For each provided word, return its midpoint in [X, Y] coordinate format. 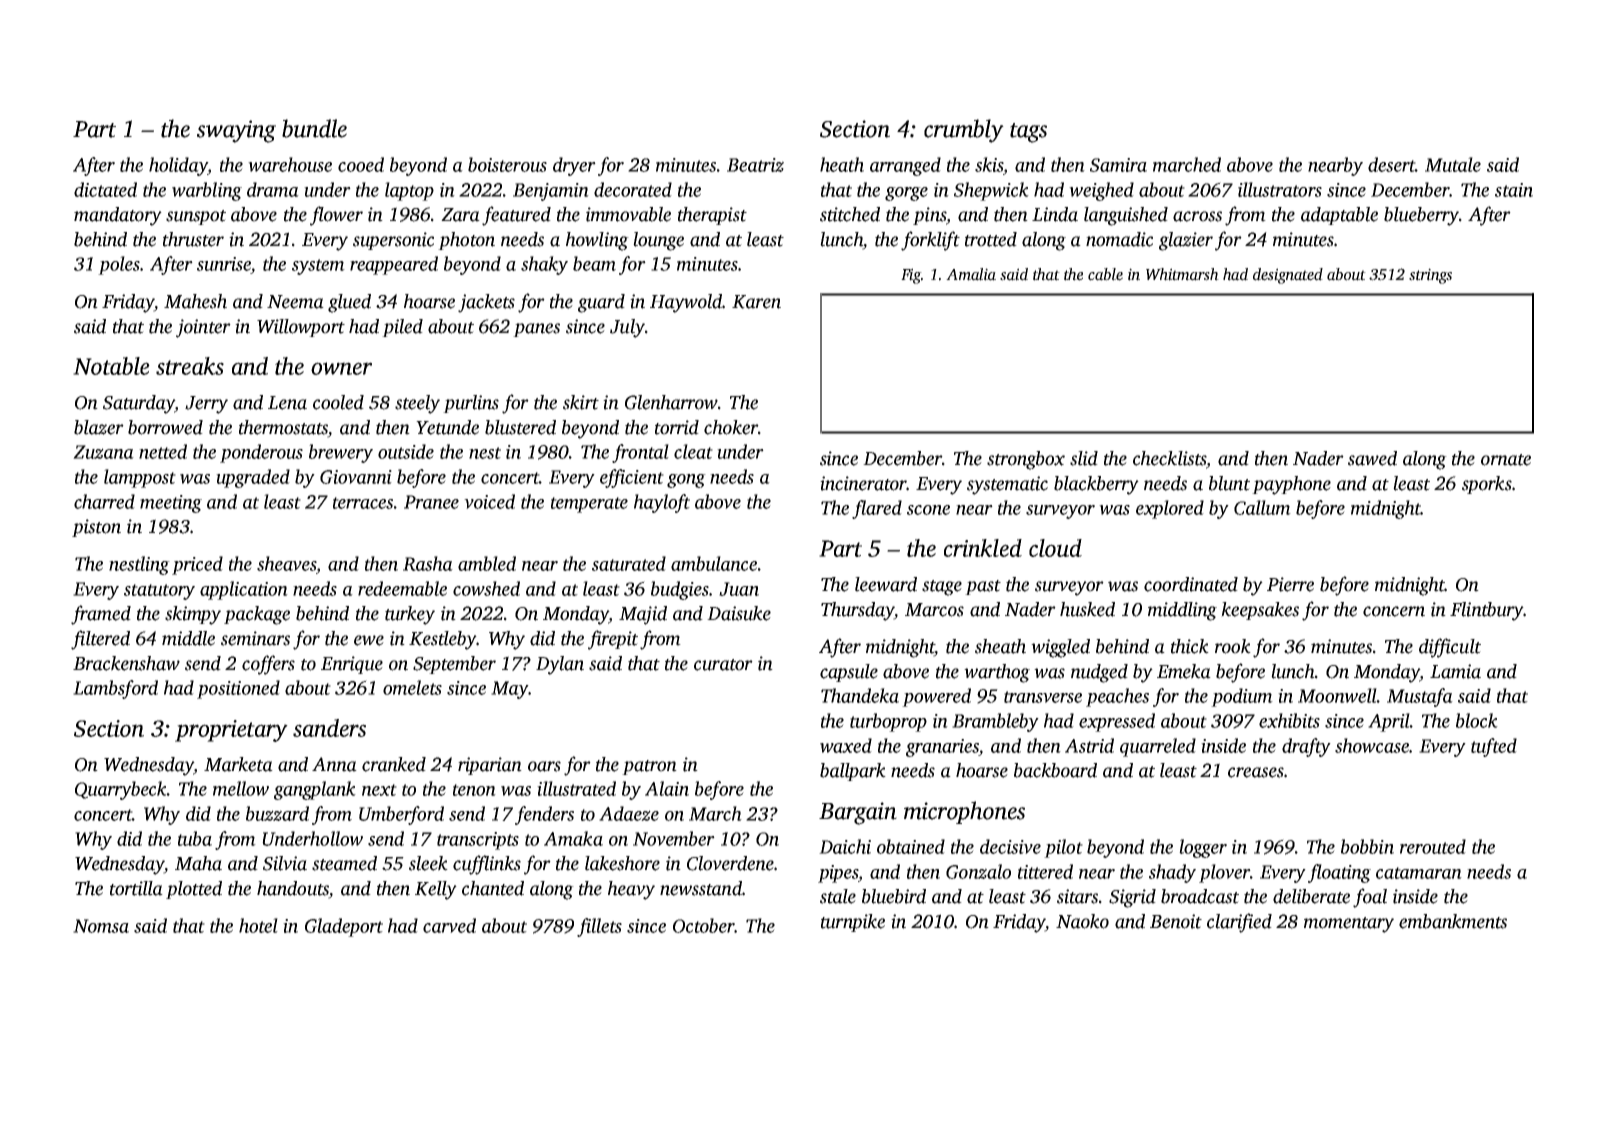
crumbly [964, 131]
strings [1430, 276]
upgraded [253, 478]
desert [1391, 164]
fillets [599, 927]
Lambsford [115, 689]
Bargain [858, 813]
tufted [1494, 747]
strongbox [1026, 460]
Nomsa [101, 926]
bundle [314, 128]
